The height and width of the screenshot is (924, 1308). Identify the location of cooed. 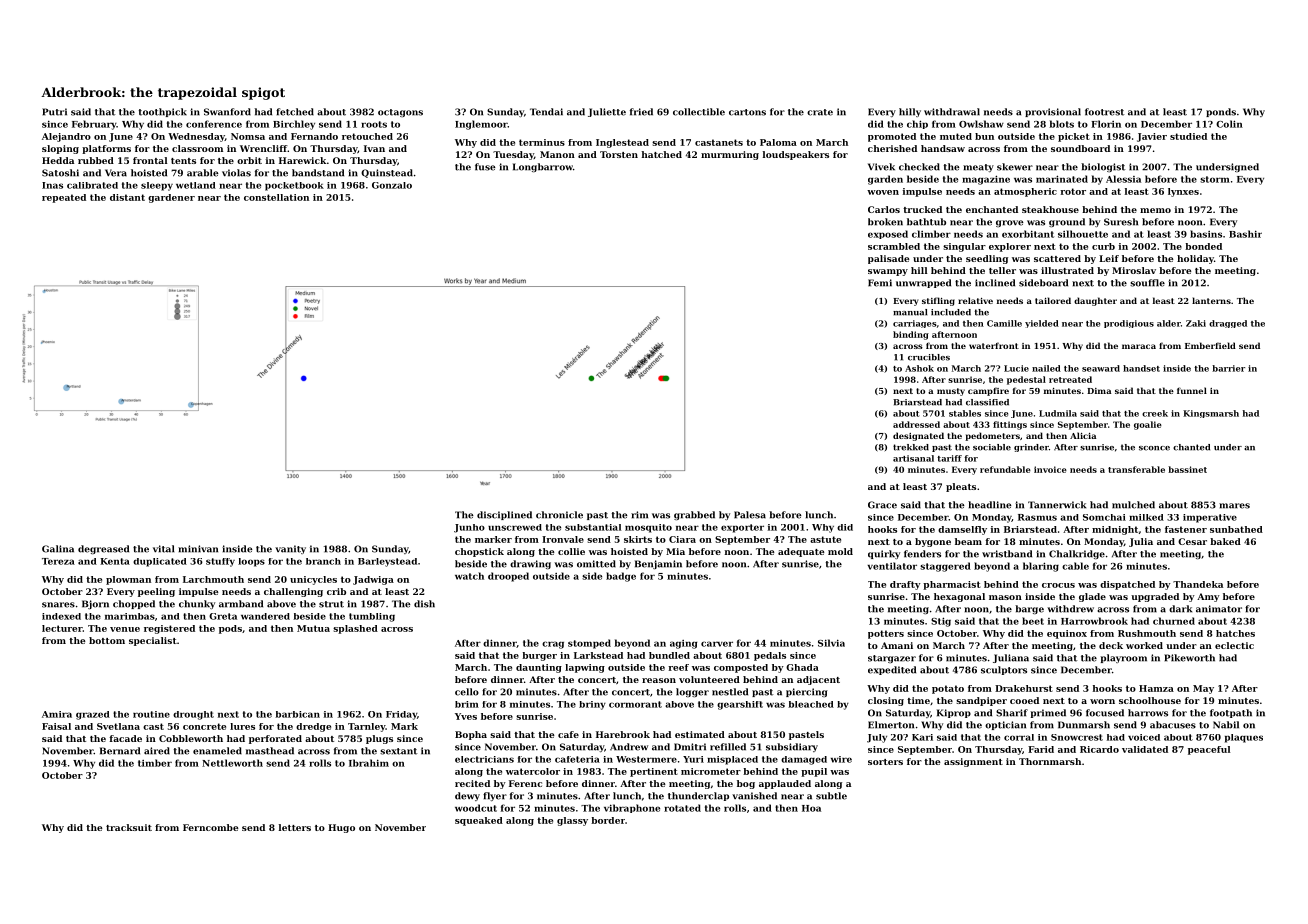
(1024, 700).
